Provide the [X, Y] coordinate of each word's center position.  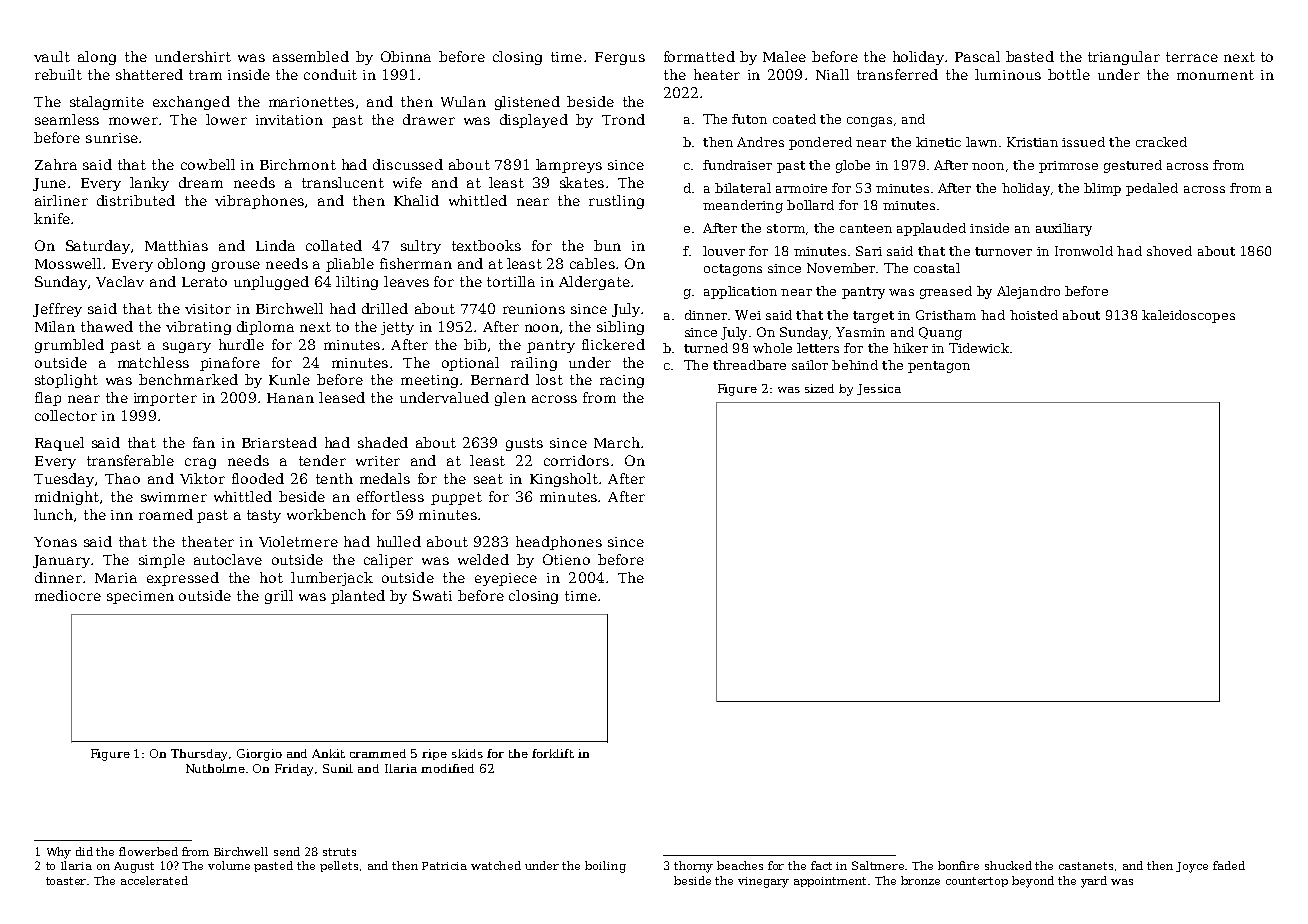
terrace [1192, 57]
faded [1229, 865]
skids [467, 753]
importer [165, 399]
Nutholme [215, 768]
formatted [699, 56]
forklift [553, 753]
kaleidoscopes [1188, 316]
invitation [289, 120]
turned [706, 348]
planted [358, 597]
